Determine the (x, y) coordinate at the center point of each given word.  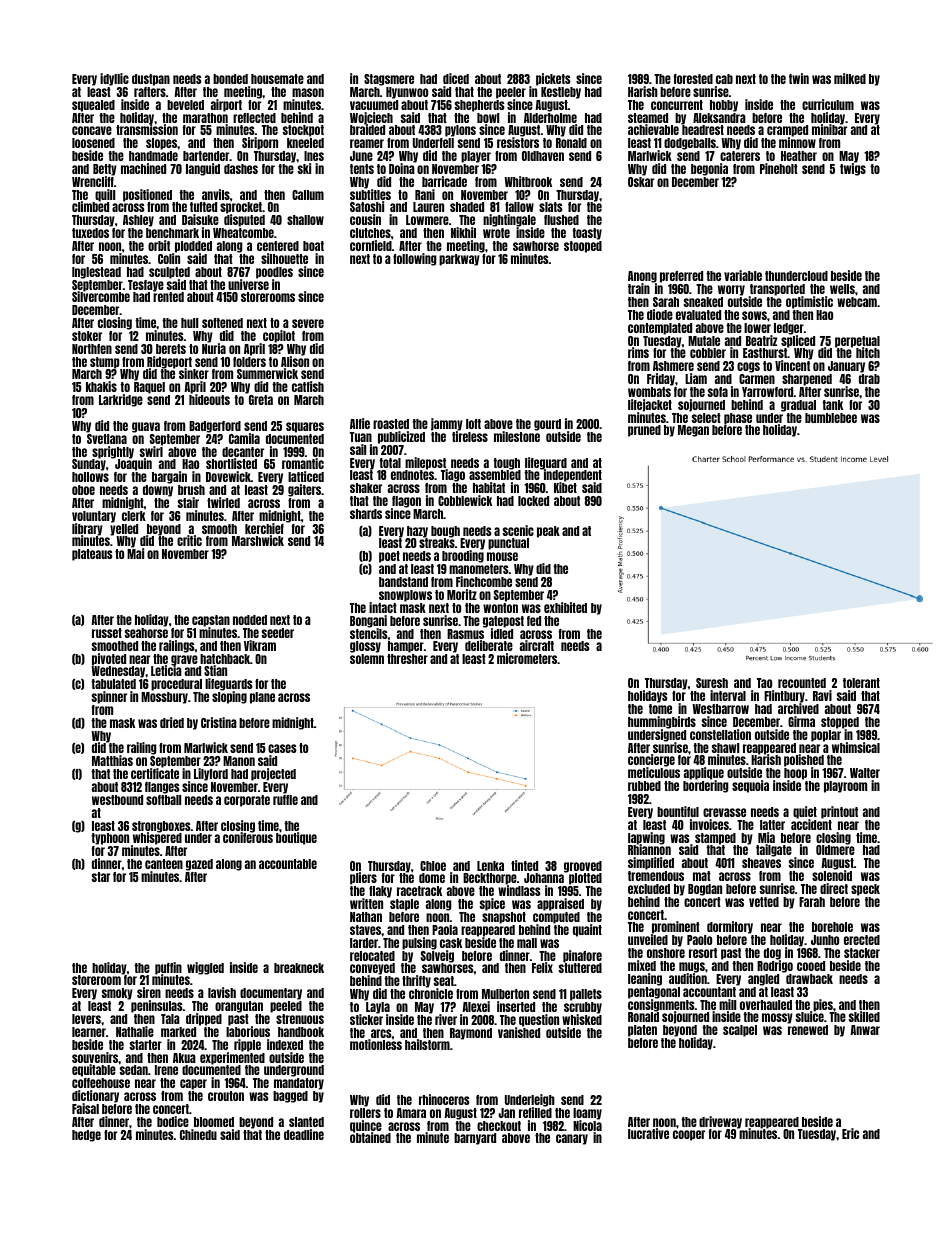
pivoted (109, 659)
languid (203, 169)
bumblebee (831, 418)
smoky (117, 994)
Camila (244, 438)
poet (389, 557)
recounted (802, 683)
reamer (367, 143)
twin (799, 78)
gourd (547, 425)
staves (365, 930)
